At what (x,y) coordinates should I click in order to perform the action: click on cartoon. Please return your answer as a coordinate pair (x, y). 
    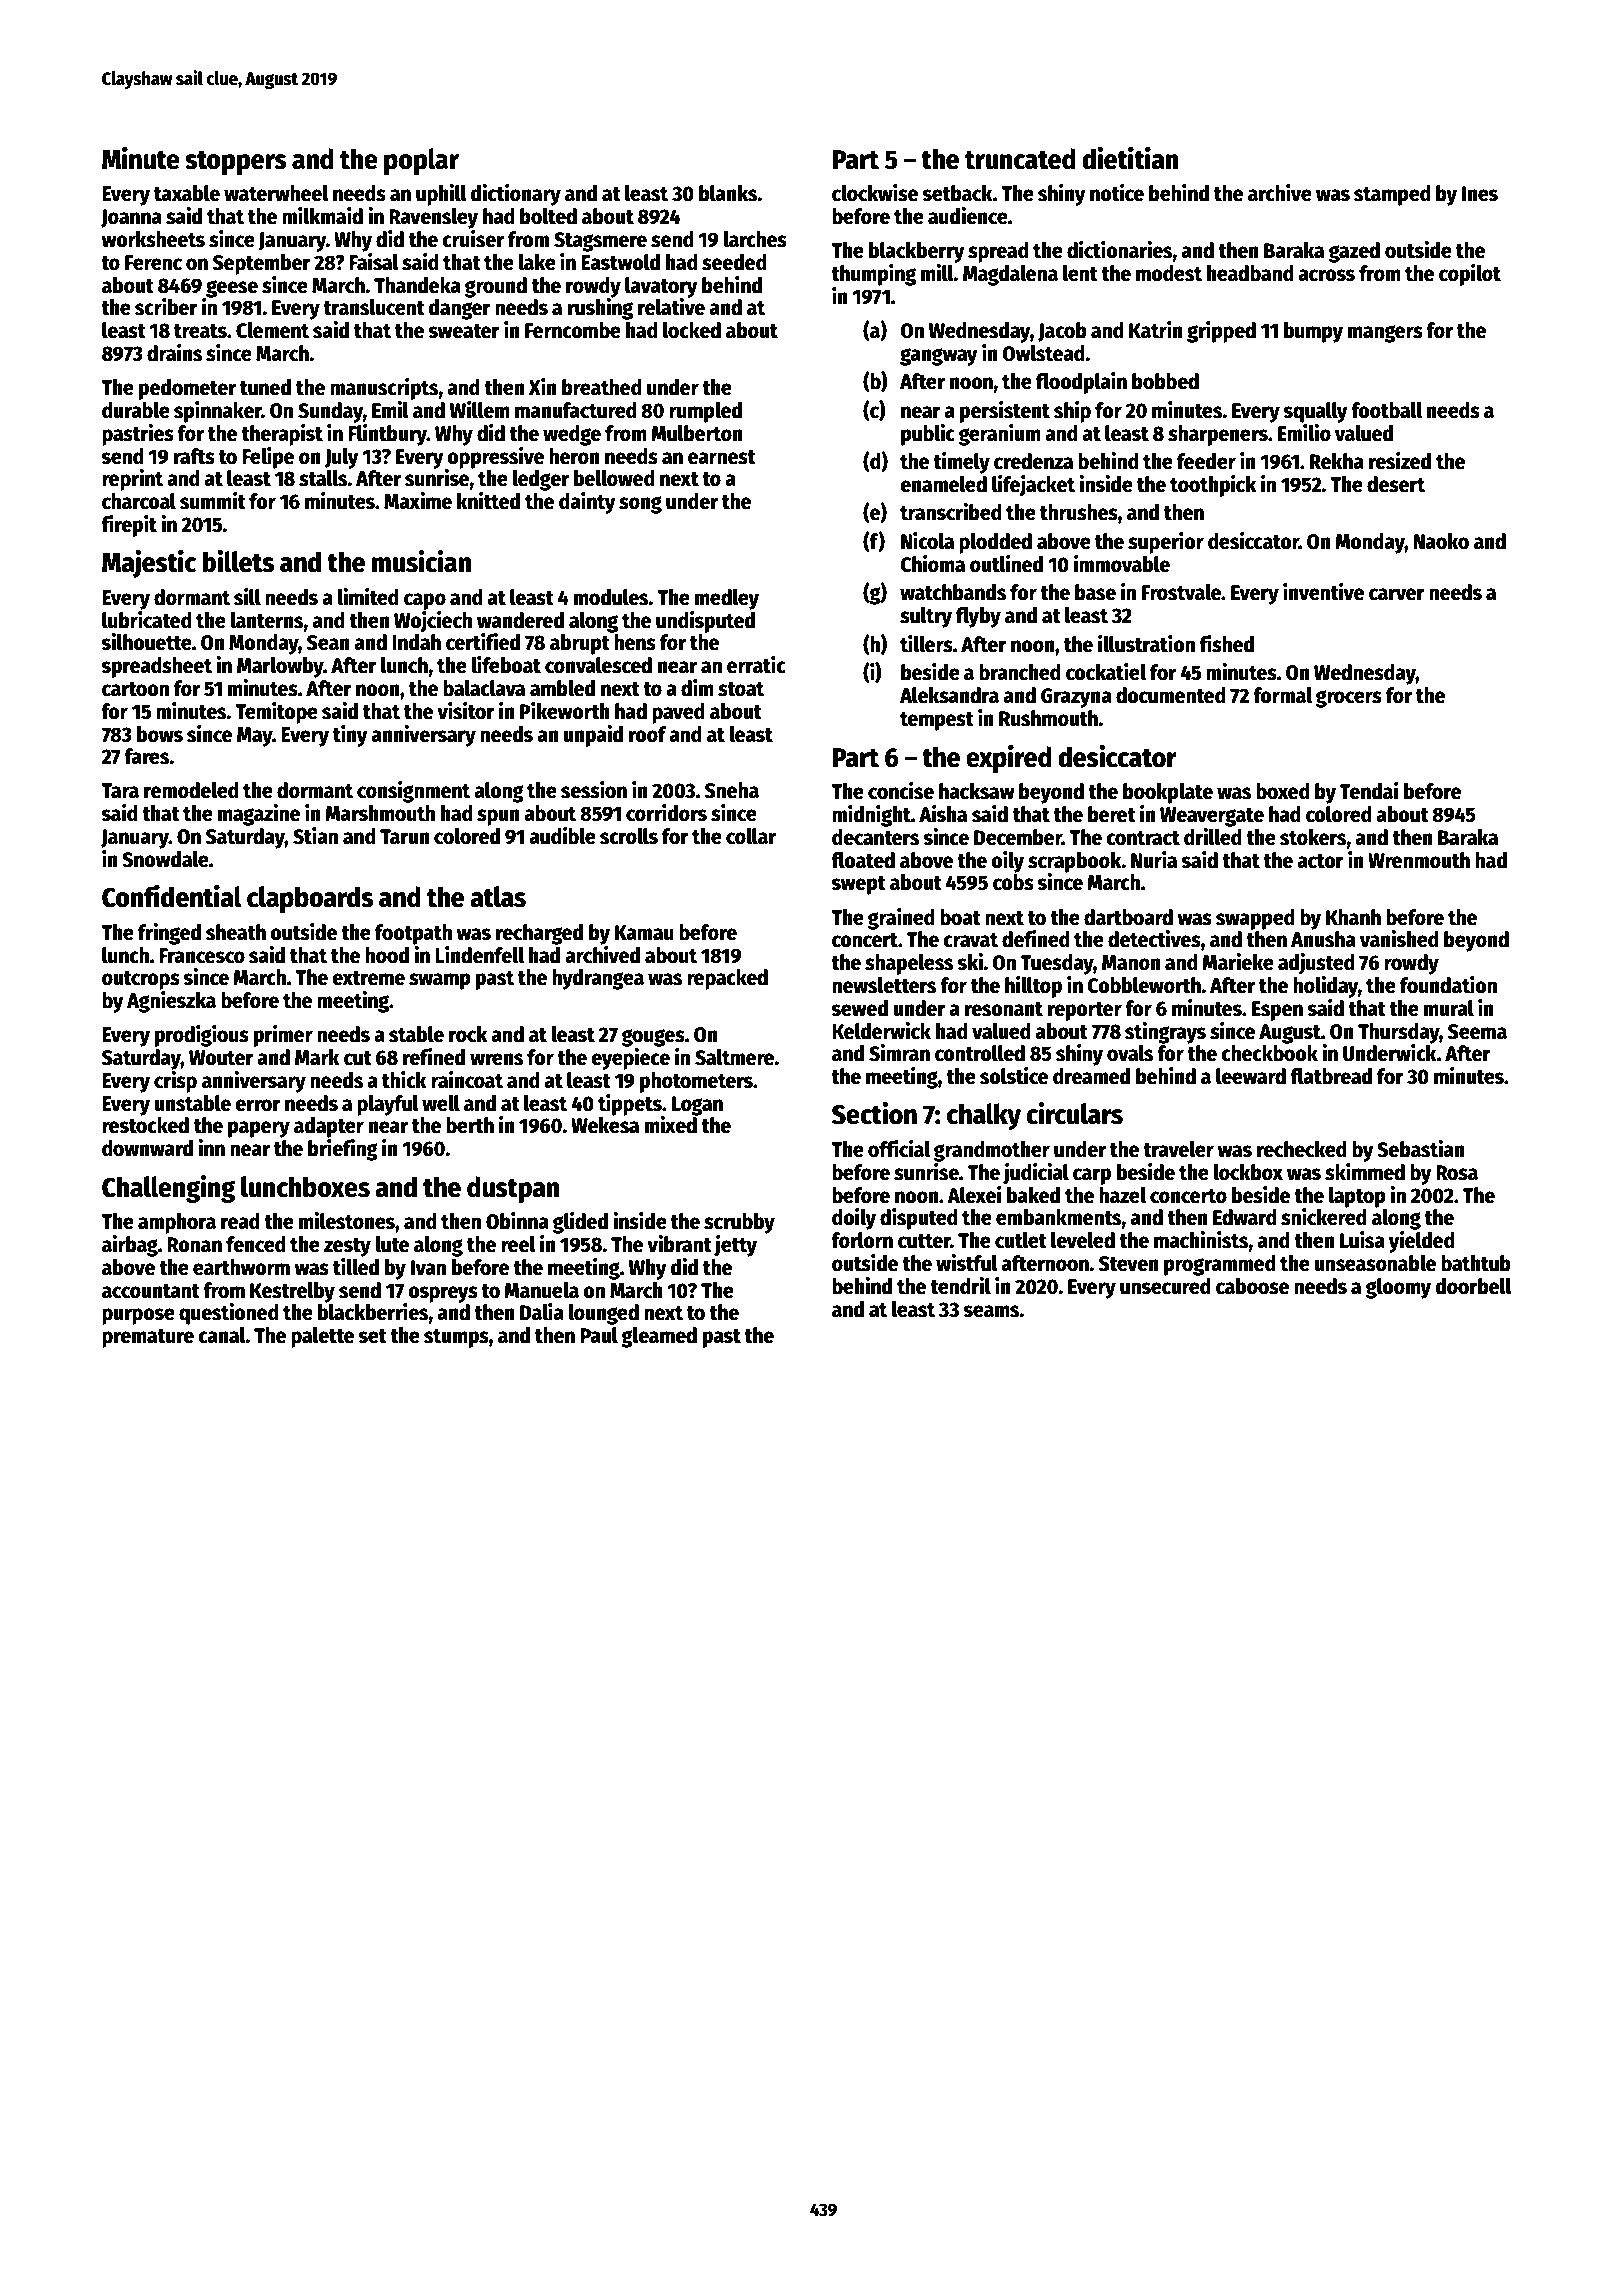
    Looking at the image, I should click on (135, 689).
